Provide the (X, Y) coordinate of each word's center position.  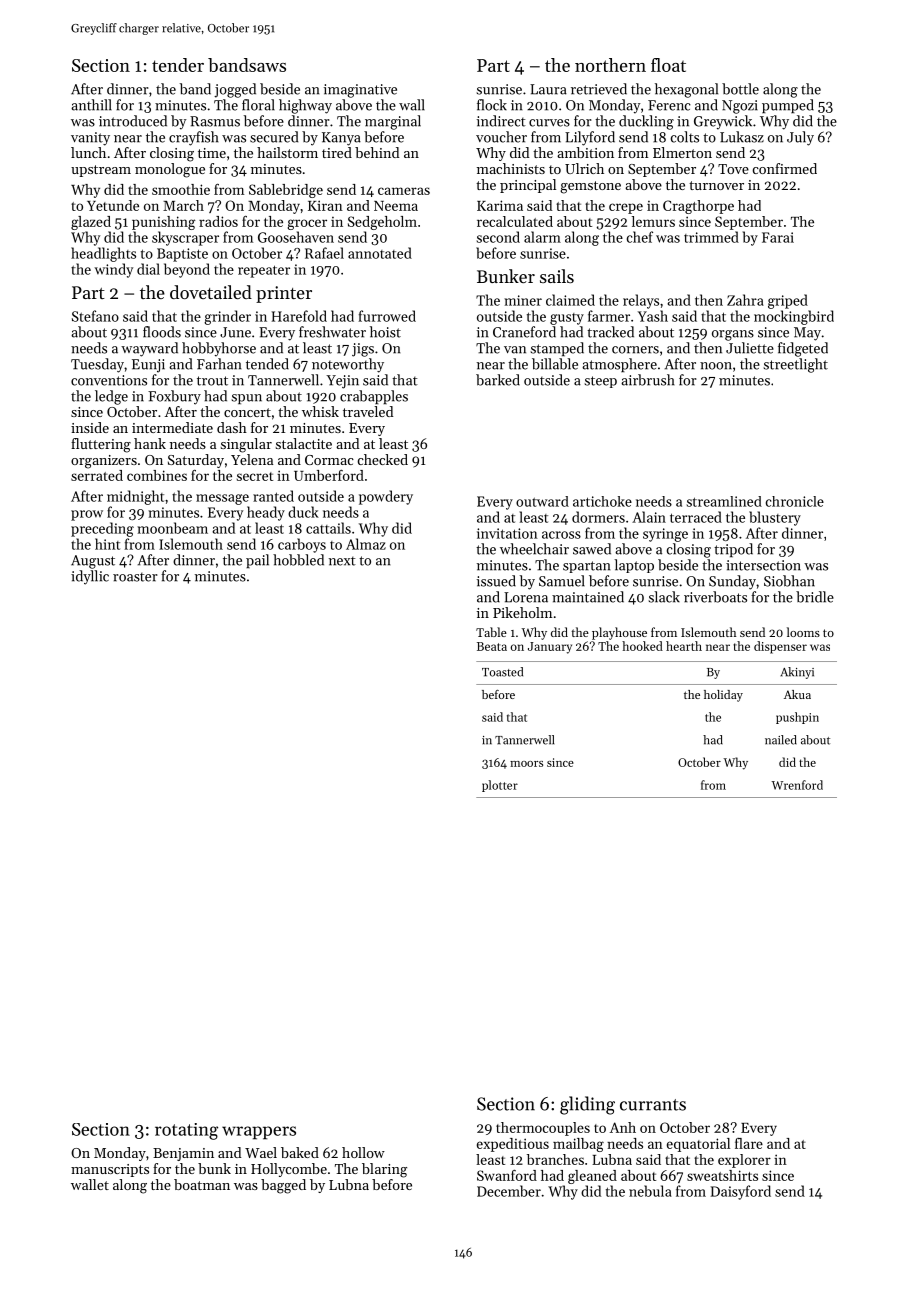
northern (610, 65)
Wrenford (797, 785)
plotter (500, 786)
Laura (548, 89)
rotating (186, 1131)
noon (716, 366)
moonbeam (172, 528)
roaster (135, 577)
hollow (363, 1152)
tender (178, 65)
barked (498, 380)
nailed (781, 740)
